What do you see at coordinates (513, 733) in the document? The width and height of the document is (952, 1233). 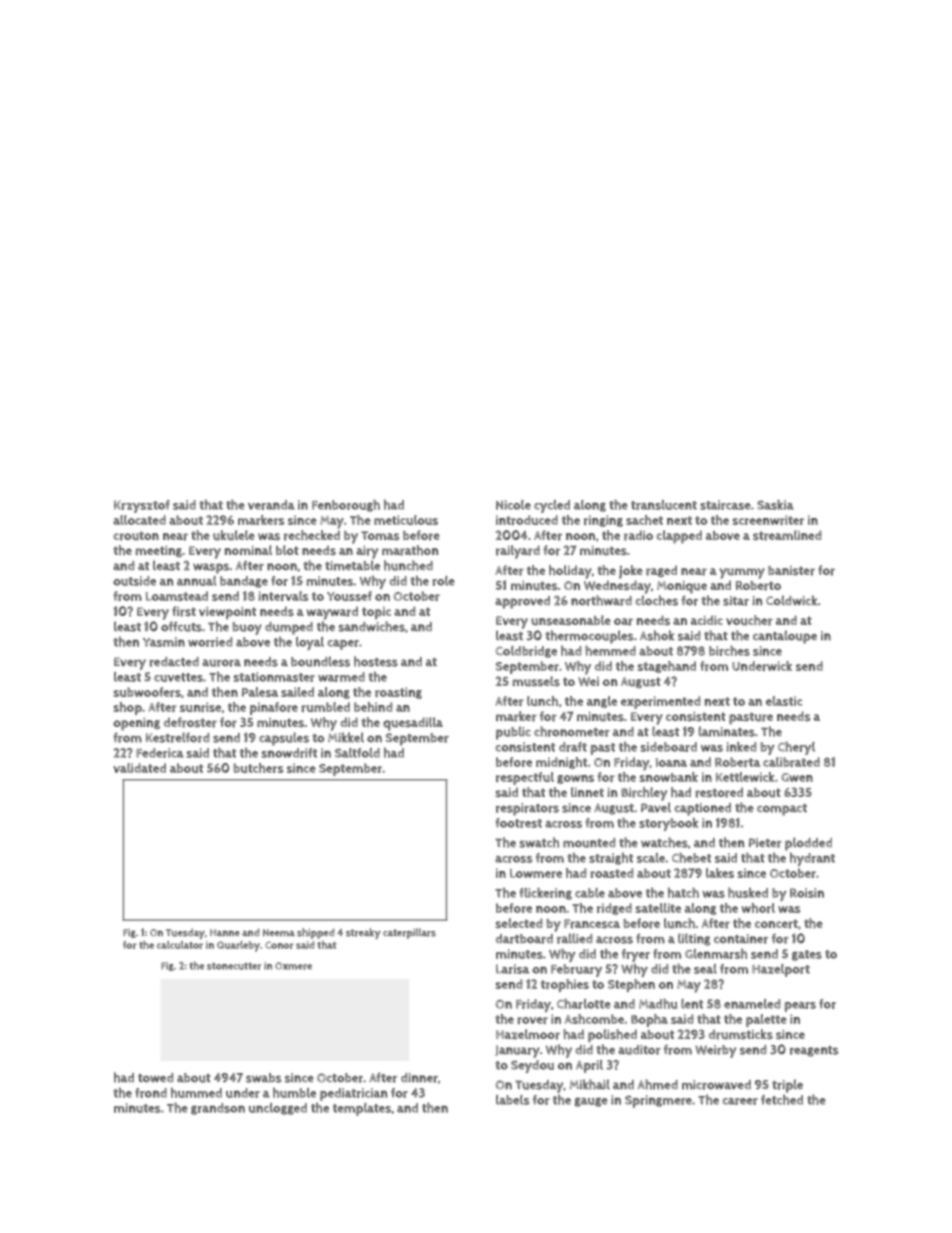 I see `public` at bounding box center [513, 733].
